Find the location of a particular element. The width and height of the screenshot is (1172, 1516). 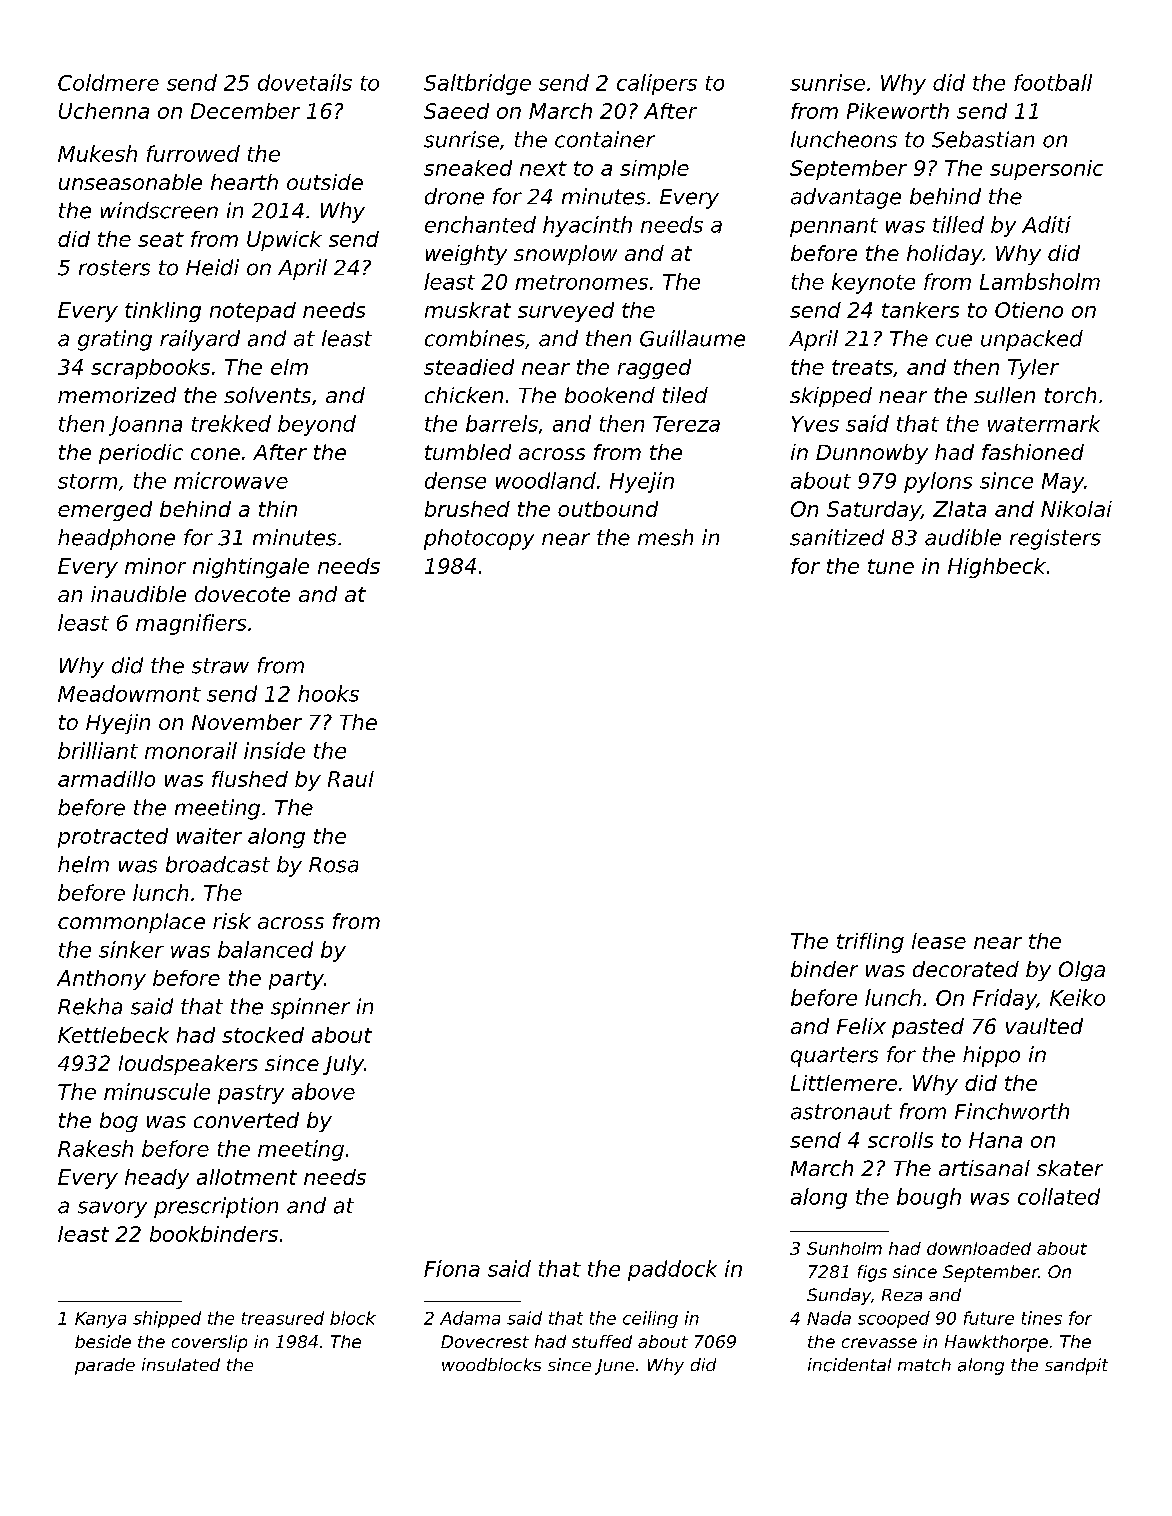

insulated is located at coordinates (181, 1364).
